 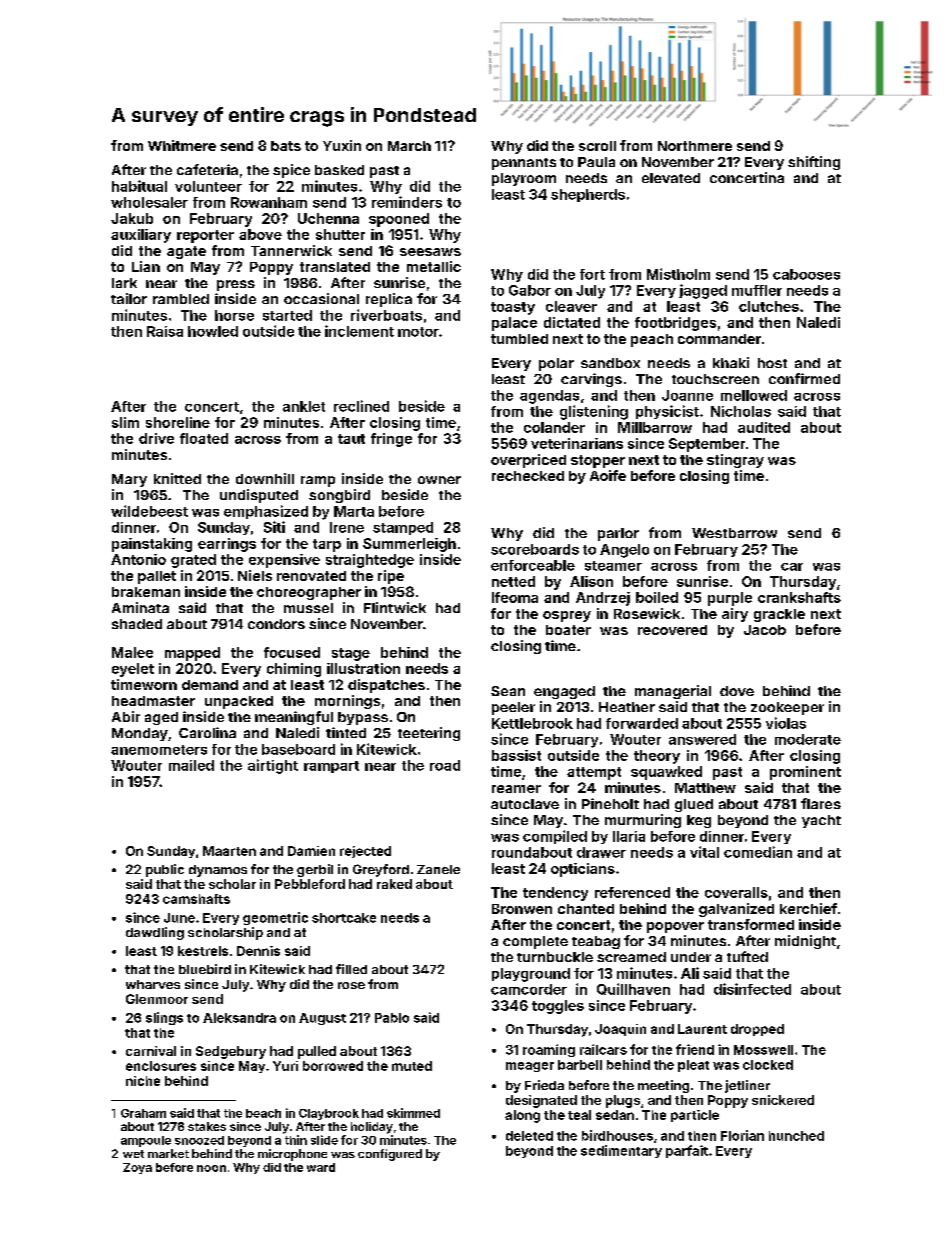 I want to click on hunched, so click(x=796, y=1136).
